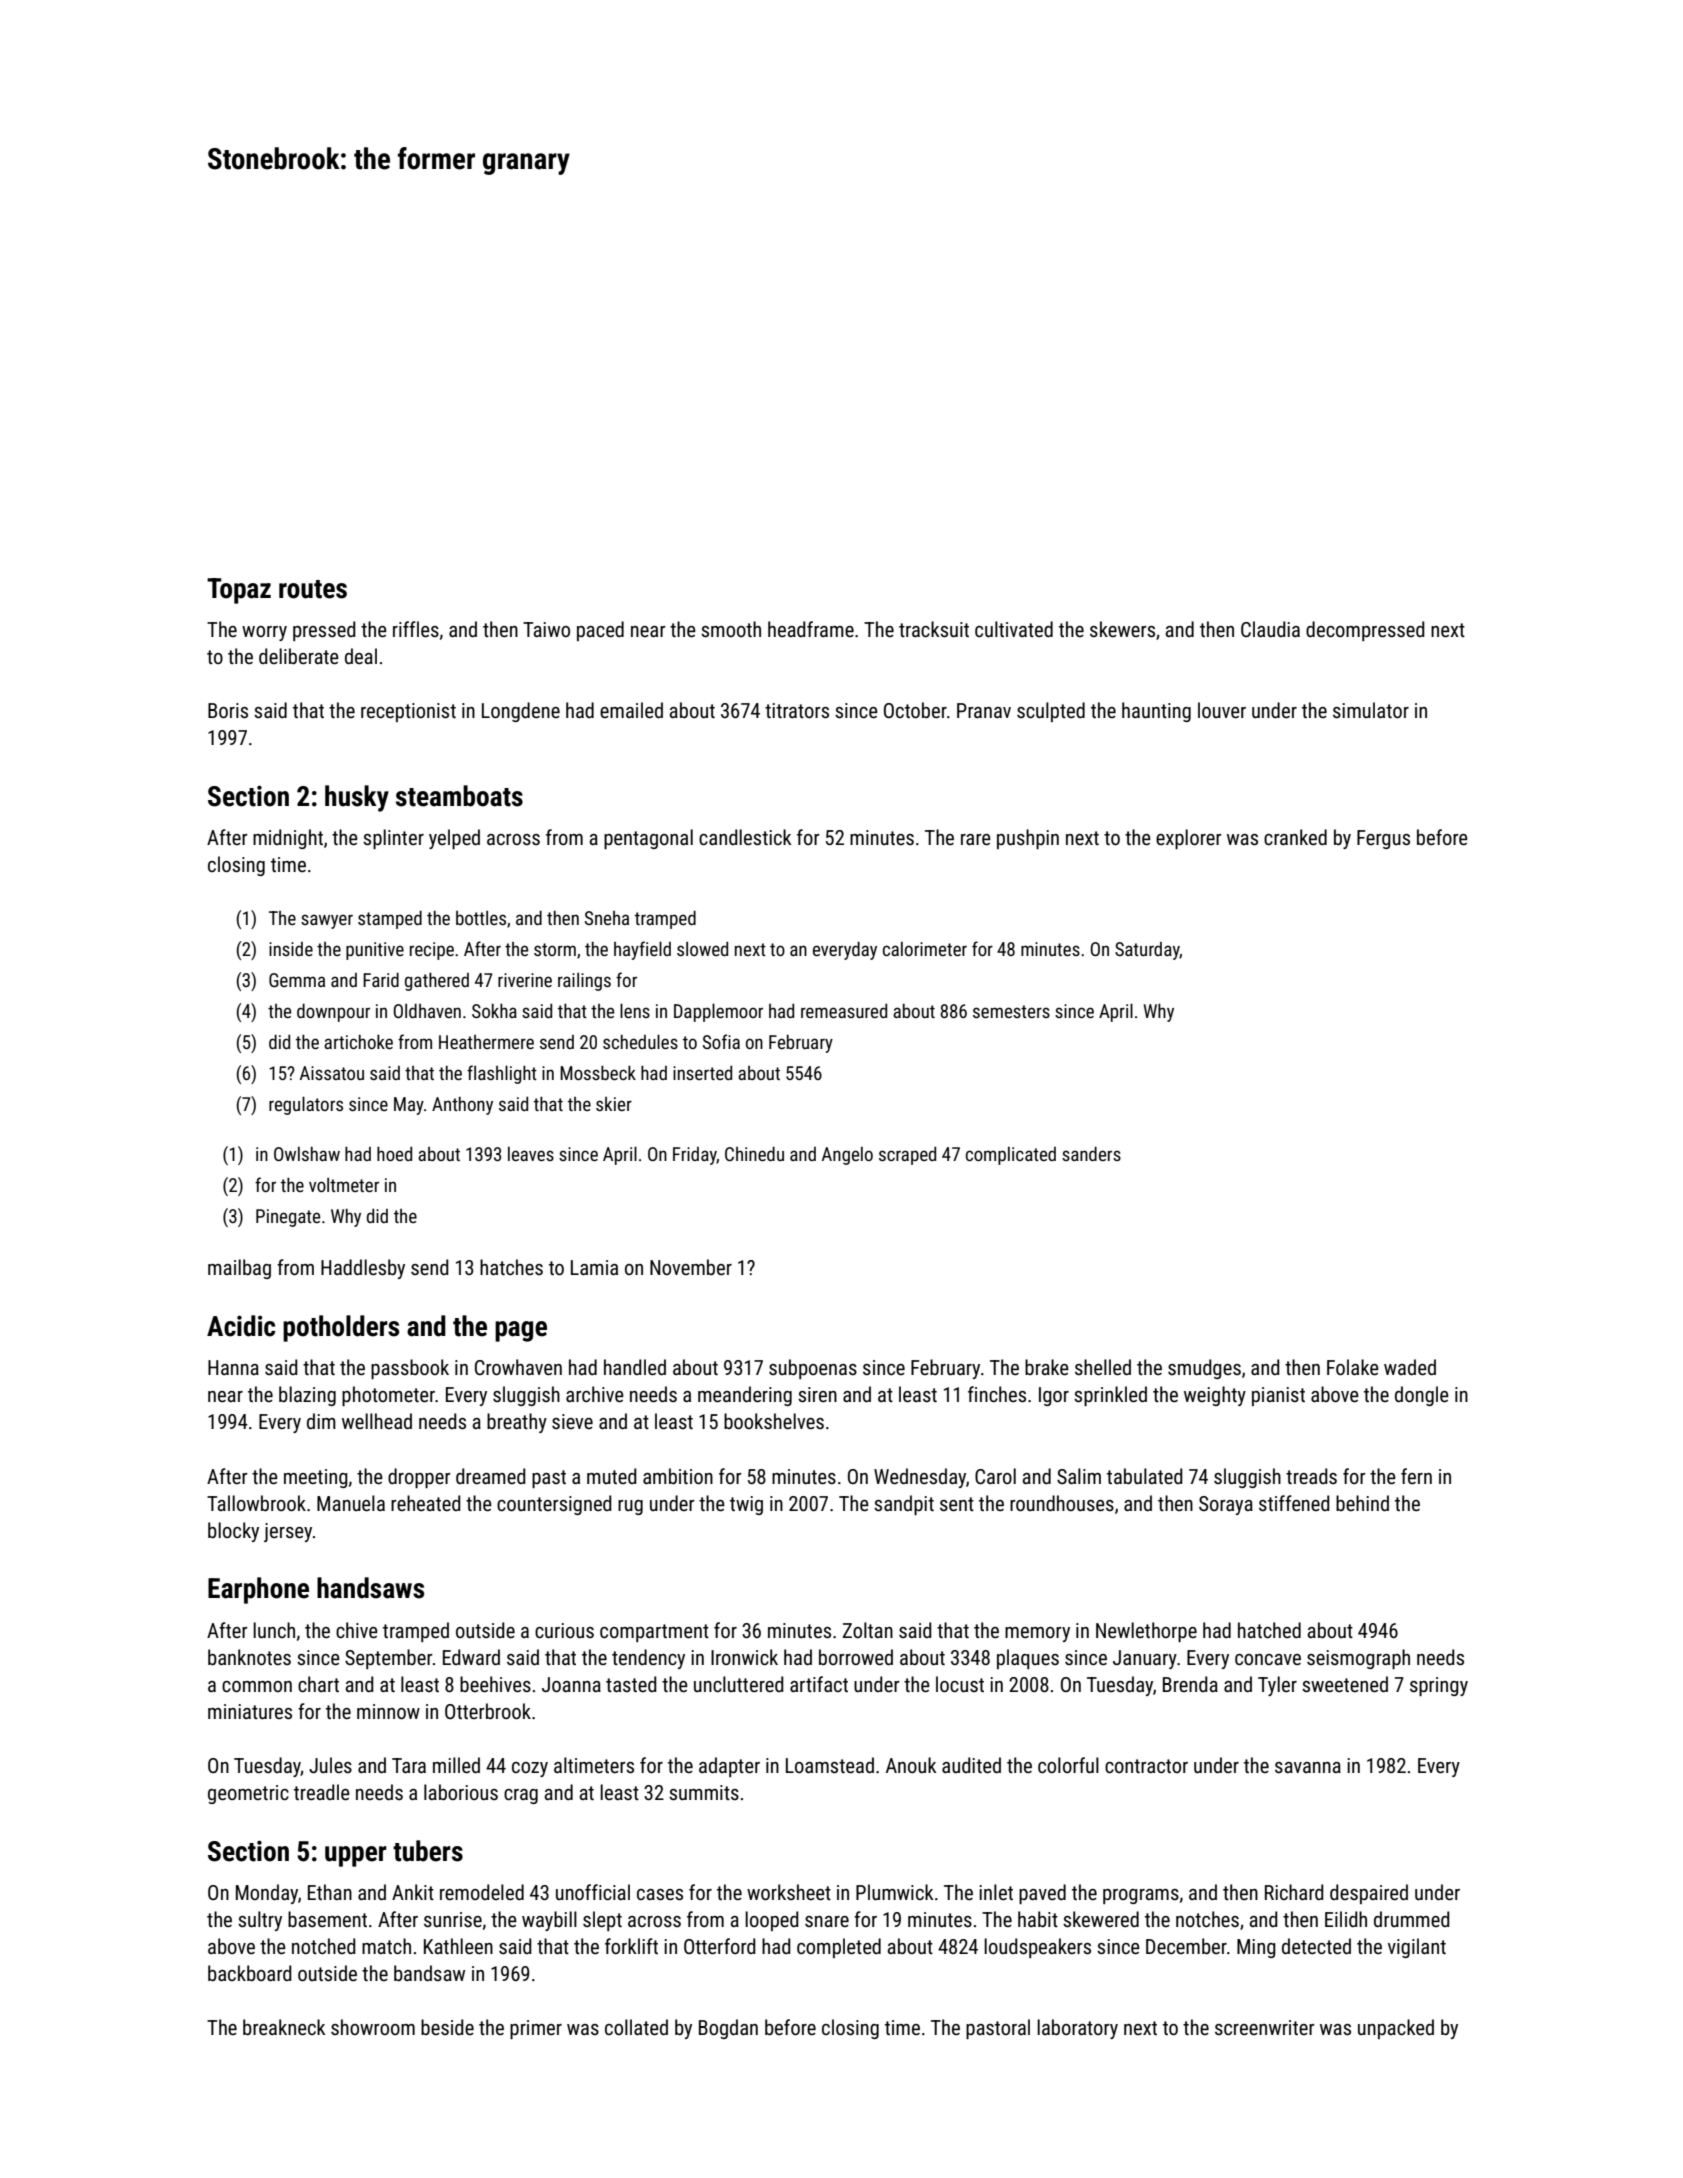 The image size is (1683, 2178). What do you see at coordinates (1410, 1367) in the screenshot?
I see `waded` at bounding box center [1410, 1367].
